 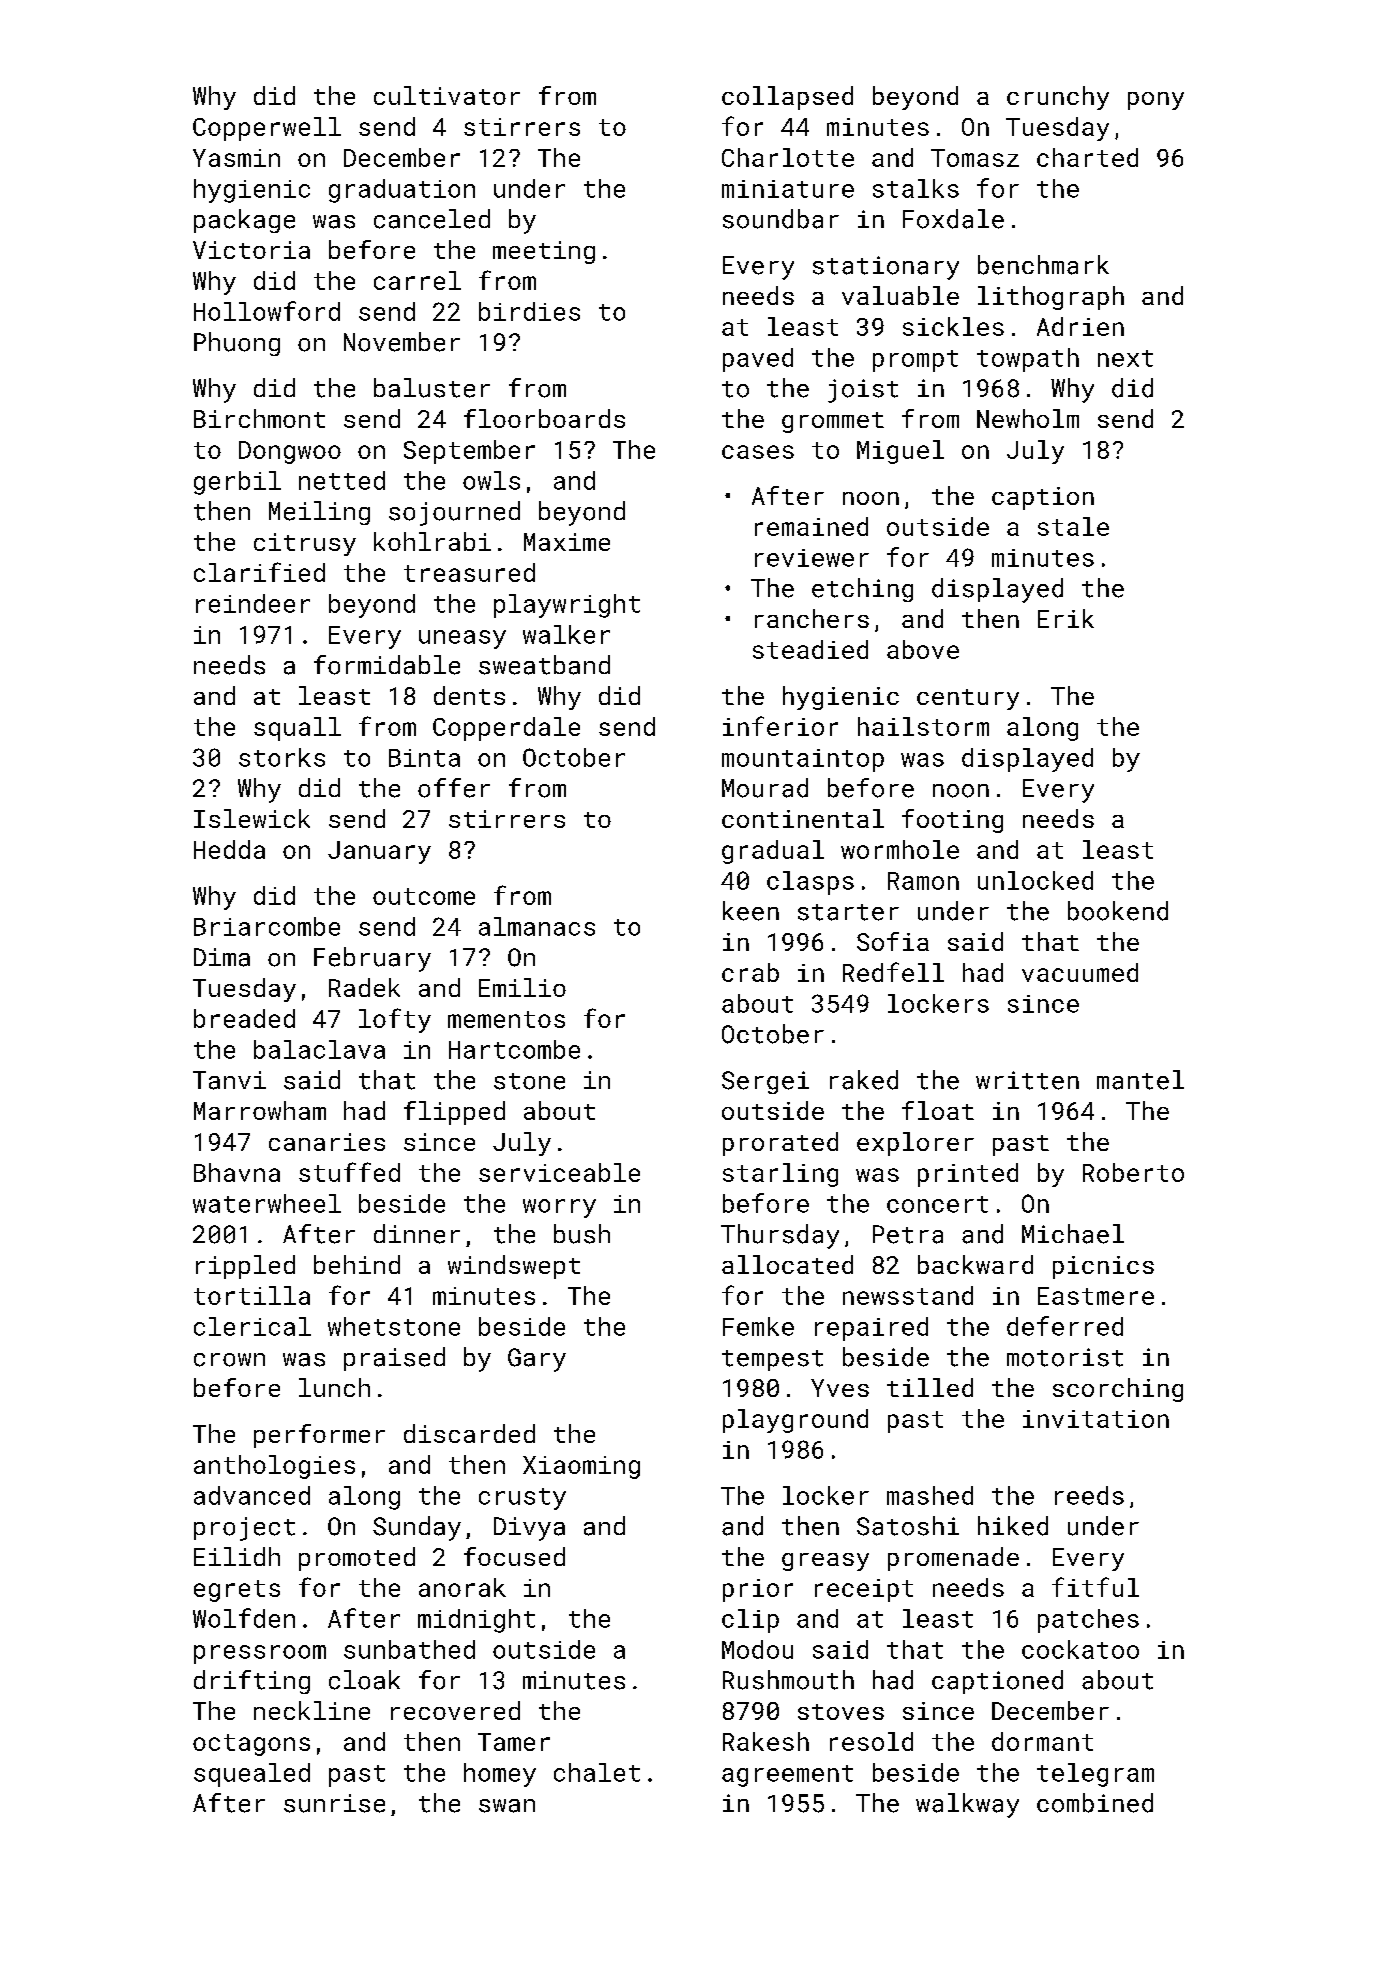 What do you see at coordinates (252, 1775) in the page?
I see `squealed` at bounding box center [252, 1775].
